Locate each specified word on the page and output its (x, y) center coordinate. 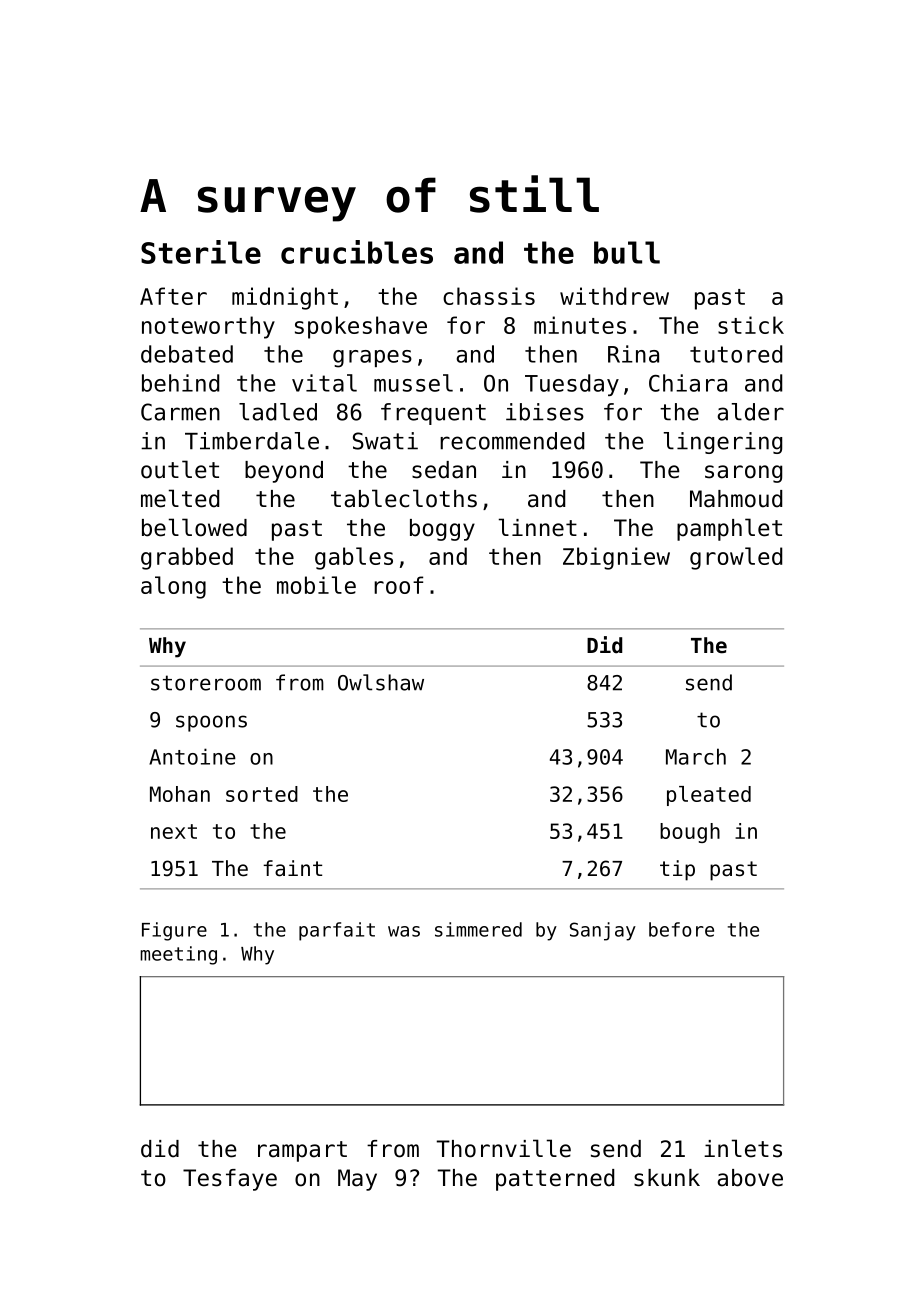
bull (627, 252)
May (357, 1180)
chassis (489, 296)
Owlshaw (381, 682)
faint (292, 868)
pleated (709, 796)
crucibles (357, 252)
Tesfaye (230, 1180)
